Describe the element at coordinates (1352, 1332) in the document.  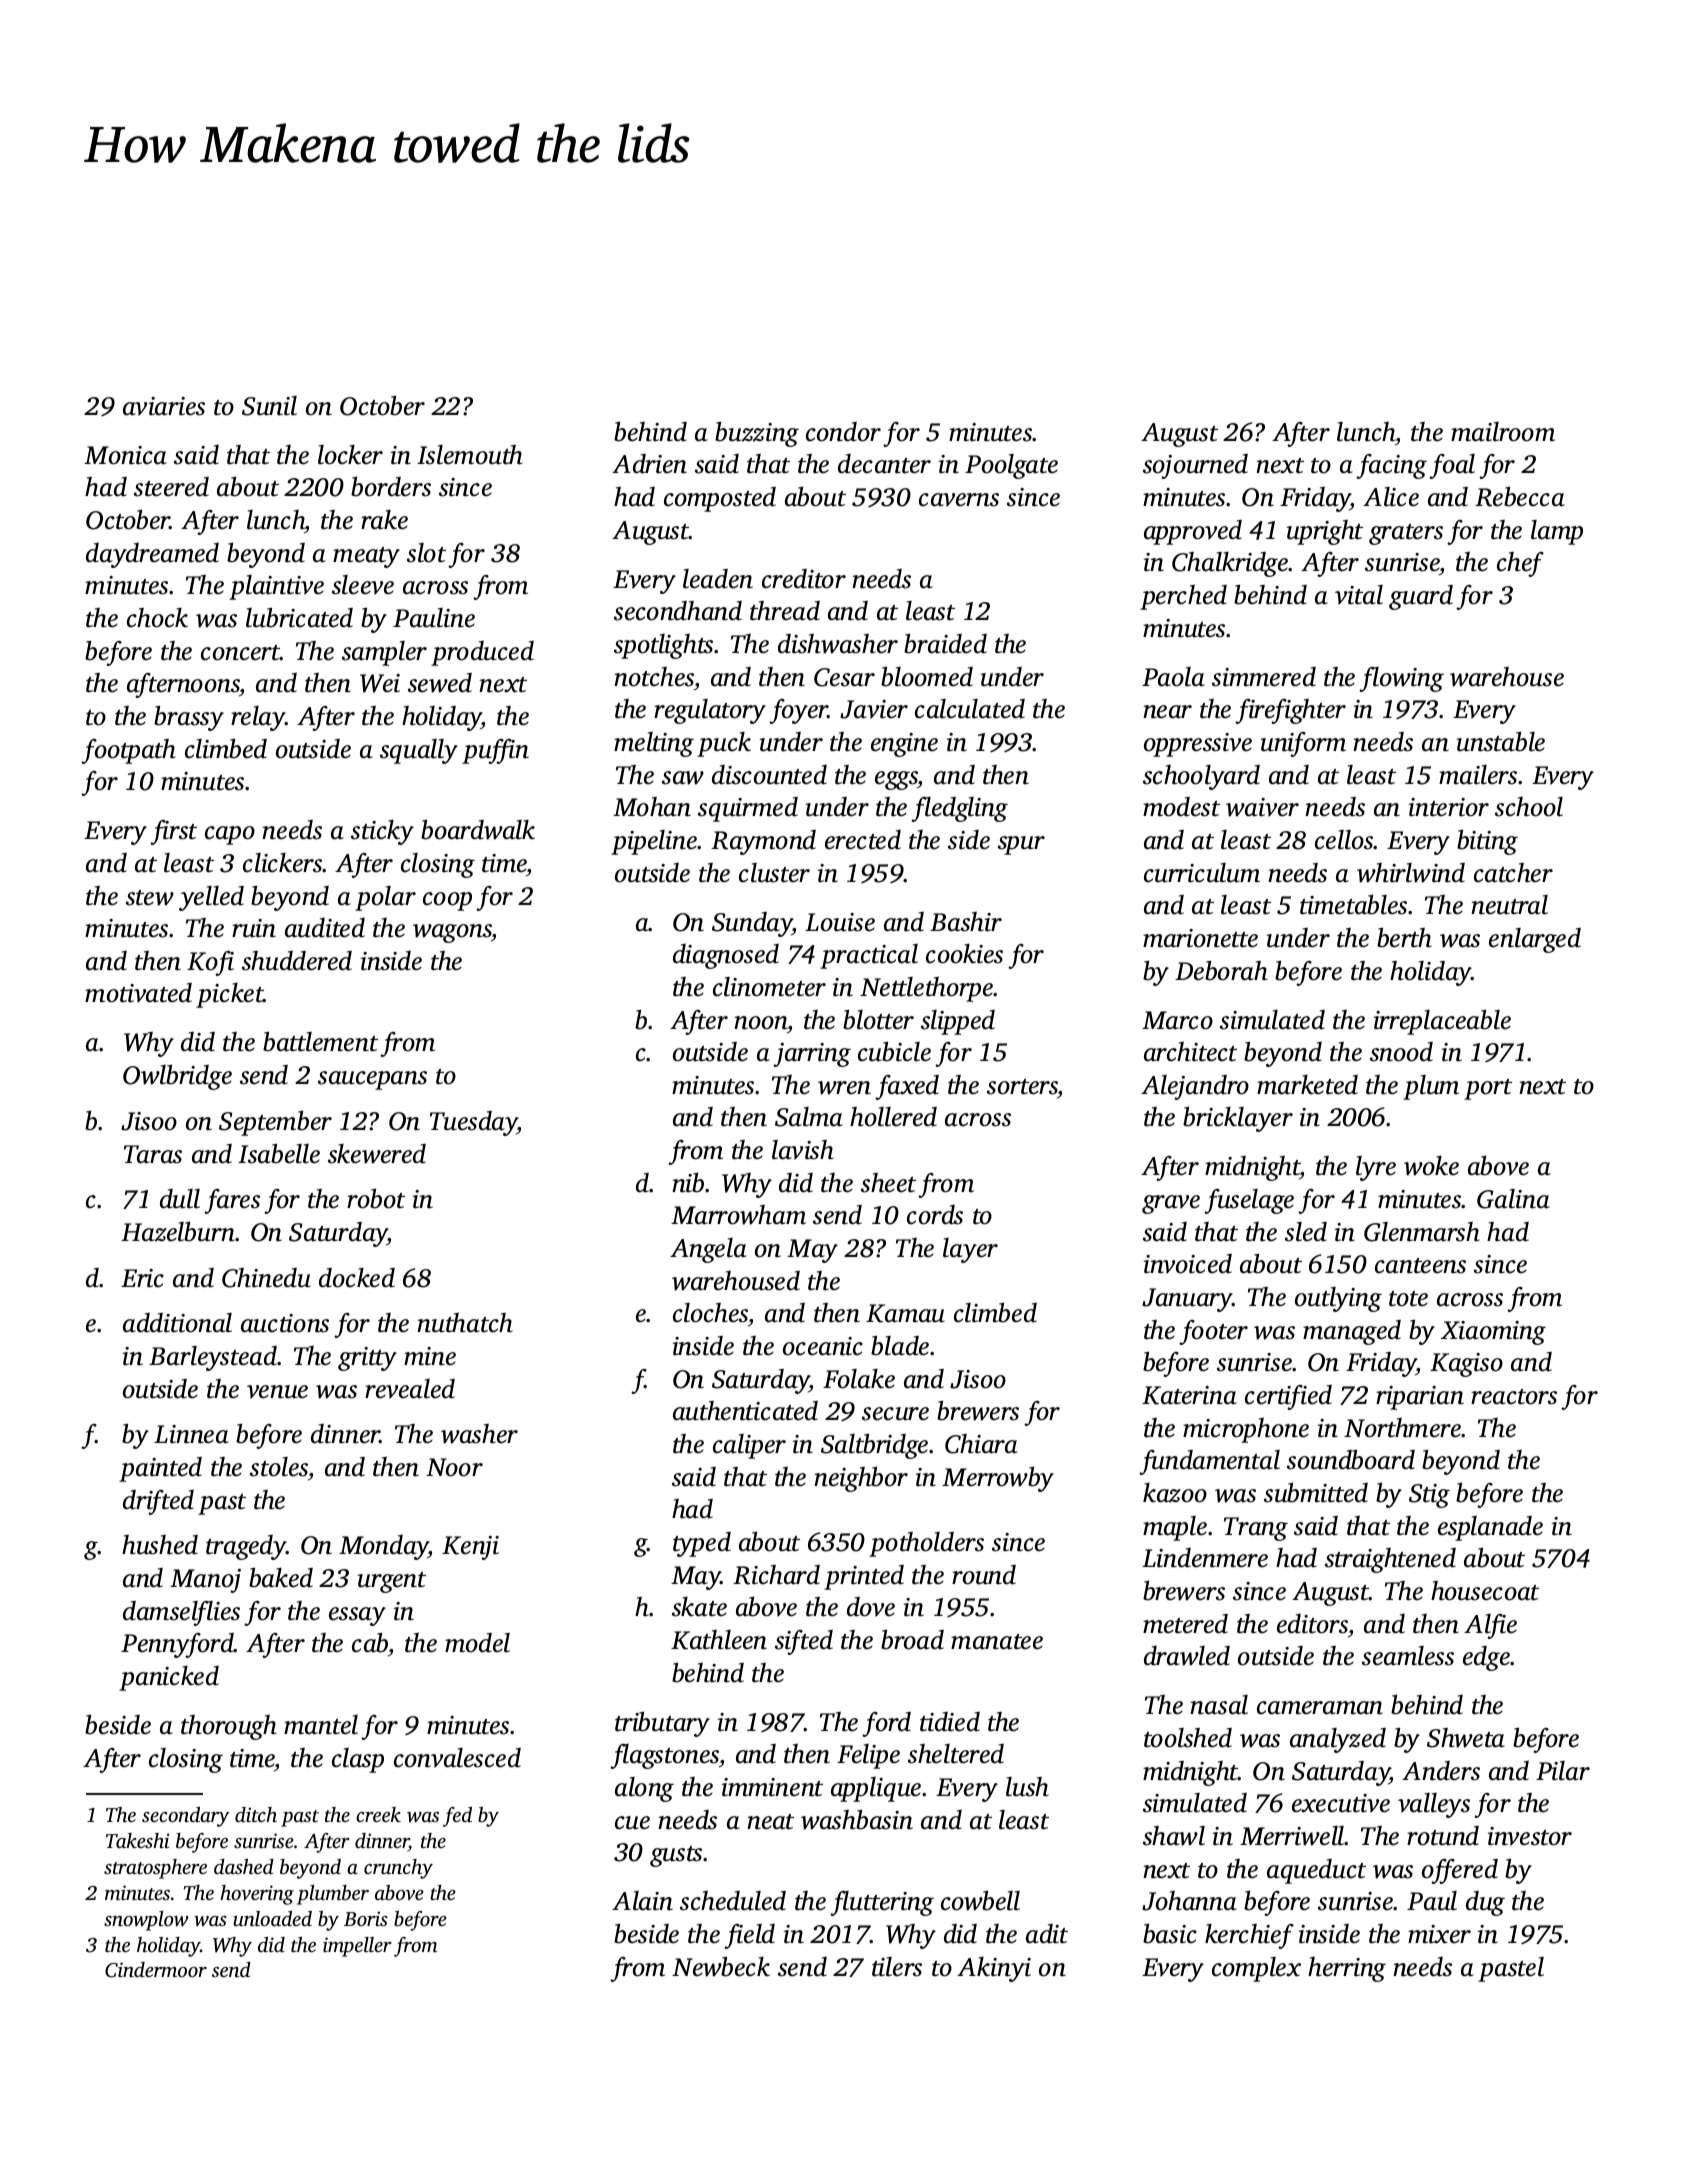
I see `managed` at that location.
